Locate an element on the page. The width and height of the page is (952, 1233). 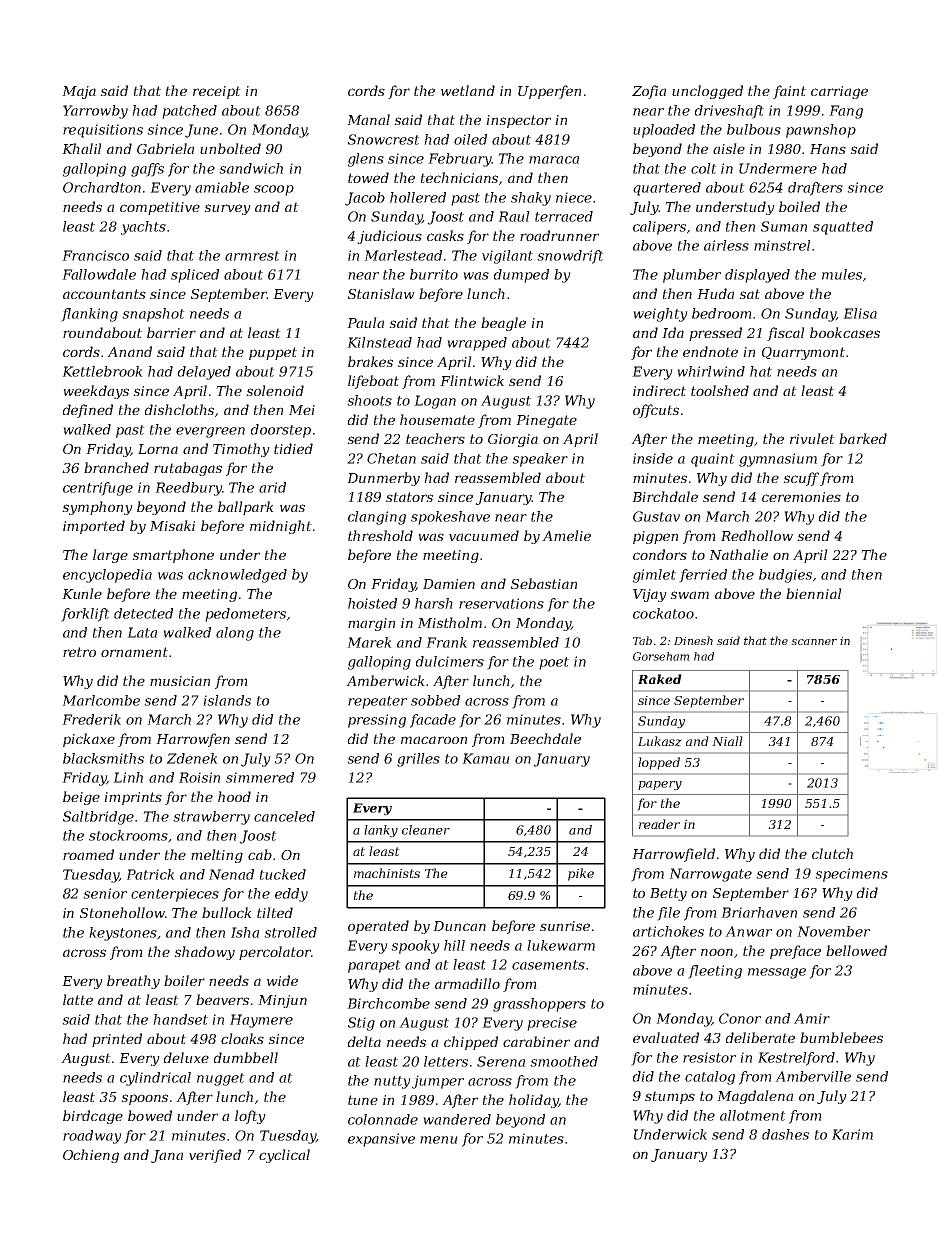
Karim is located at coordinates (852, 1134).
